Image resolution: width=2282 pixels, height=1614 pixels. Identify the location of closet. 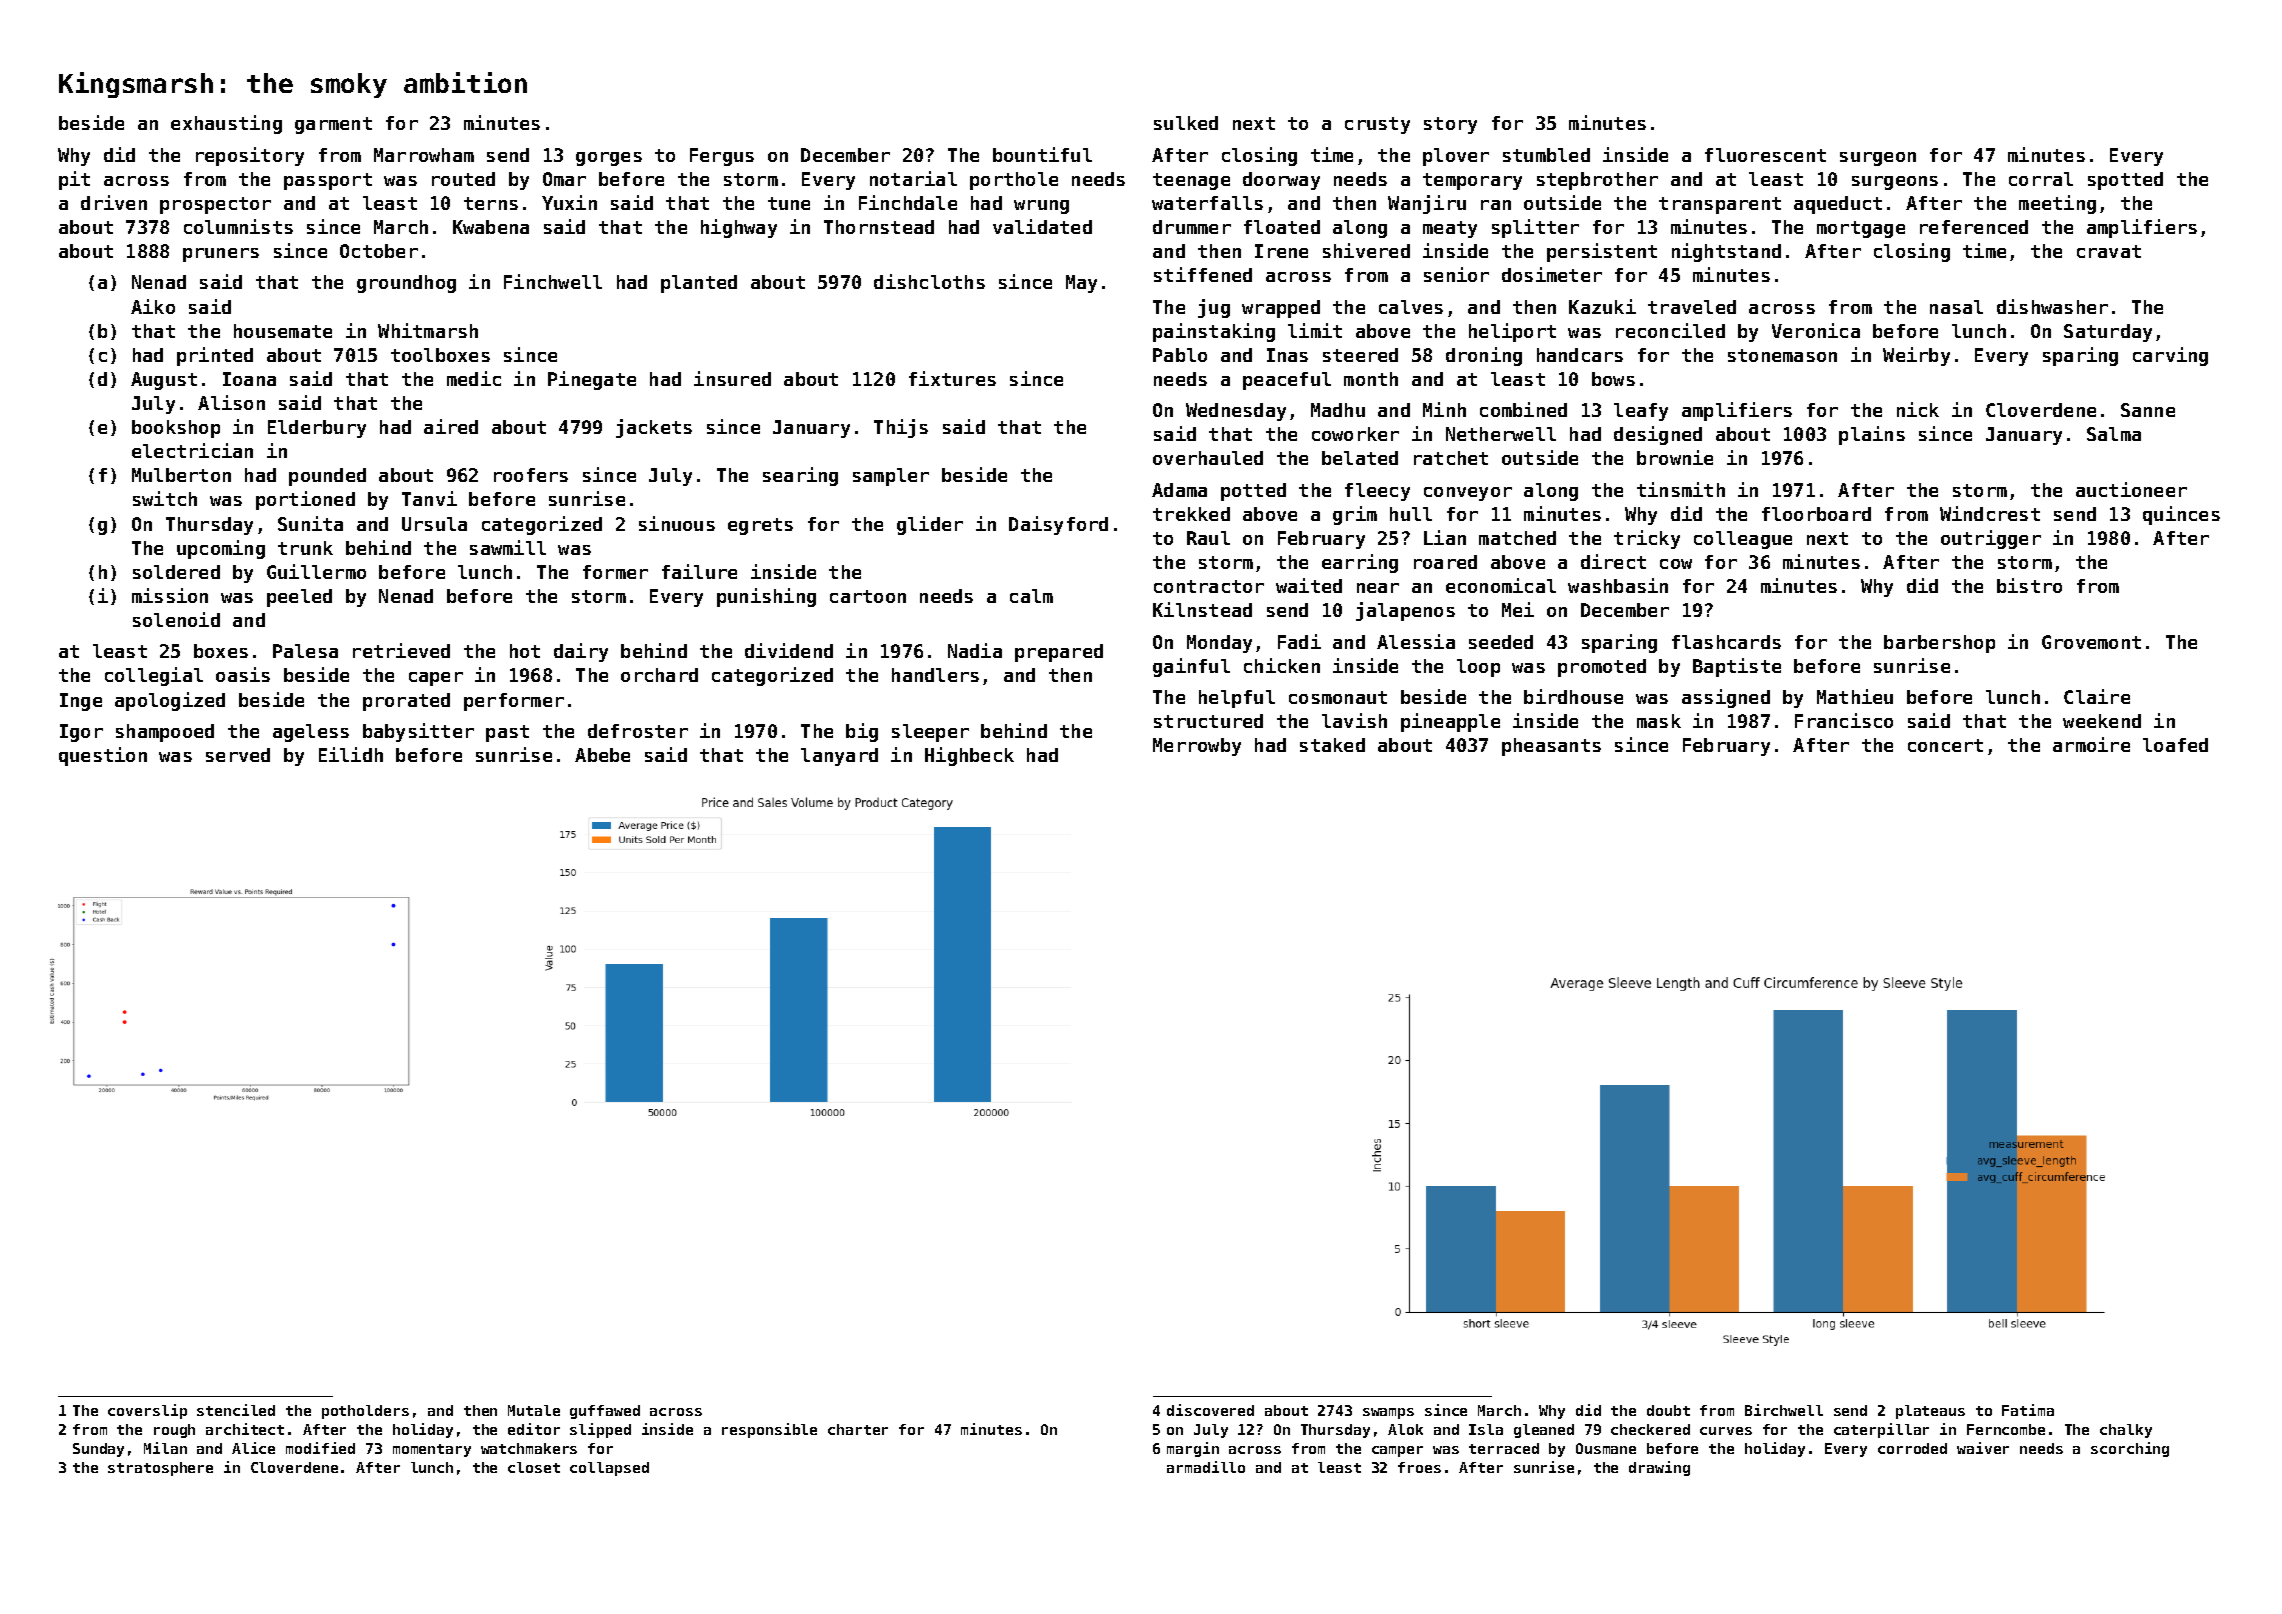
(534, 1467).
